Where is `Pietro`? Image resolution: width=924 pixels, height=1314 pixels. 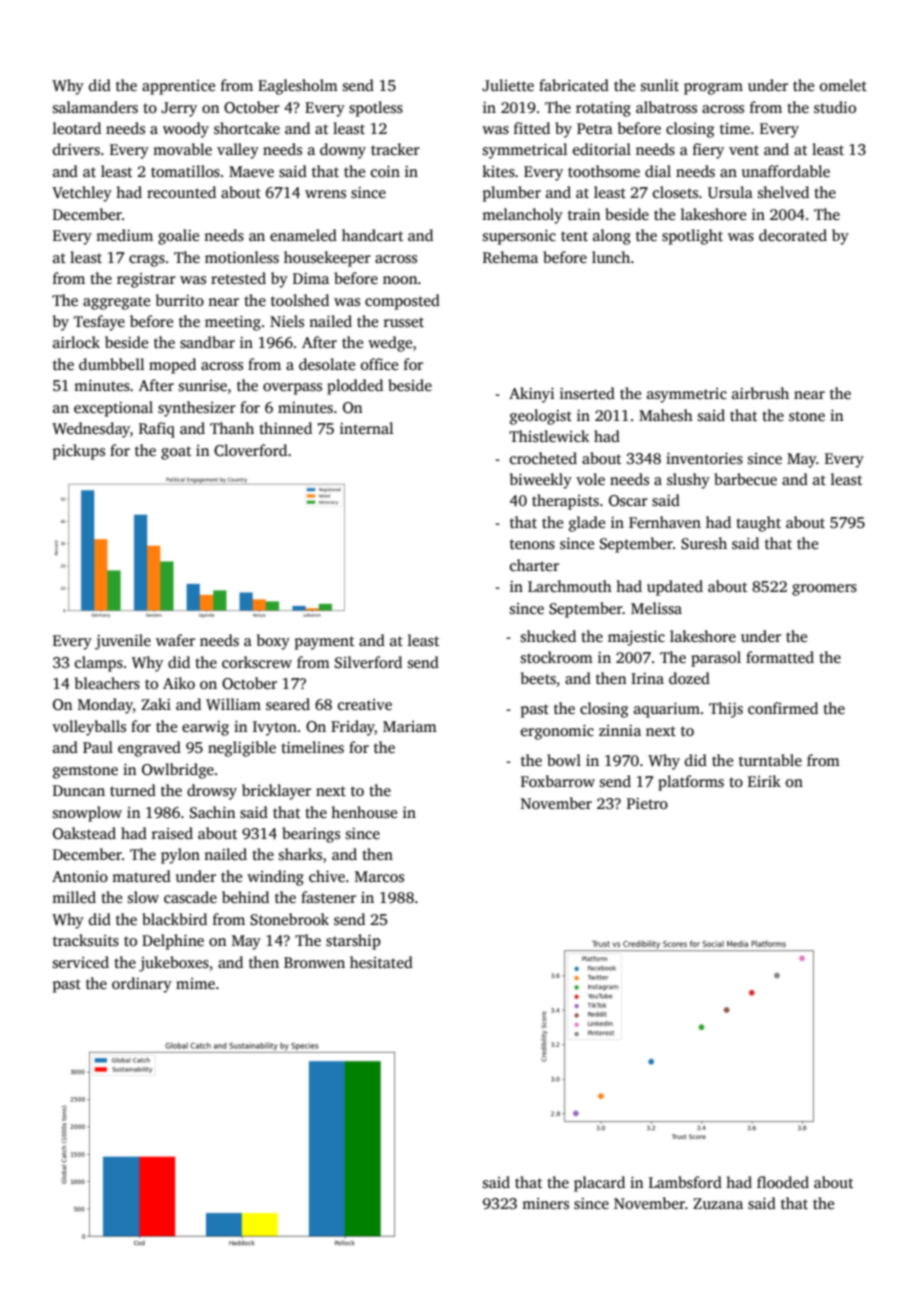 Pietro is located at coordinates (647, 803).
